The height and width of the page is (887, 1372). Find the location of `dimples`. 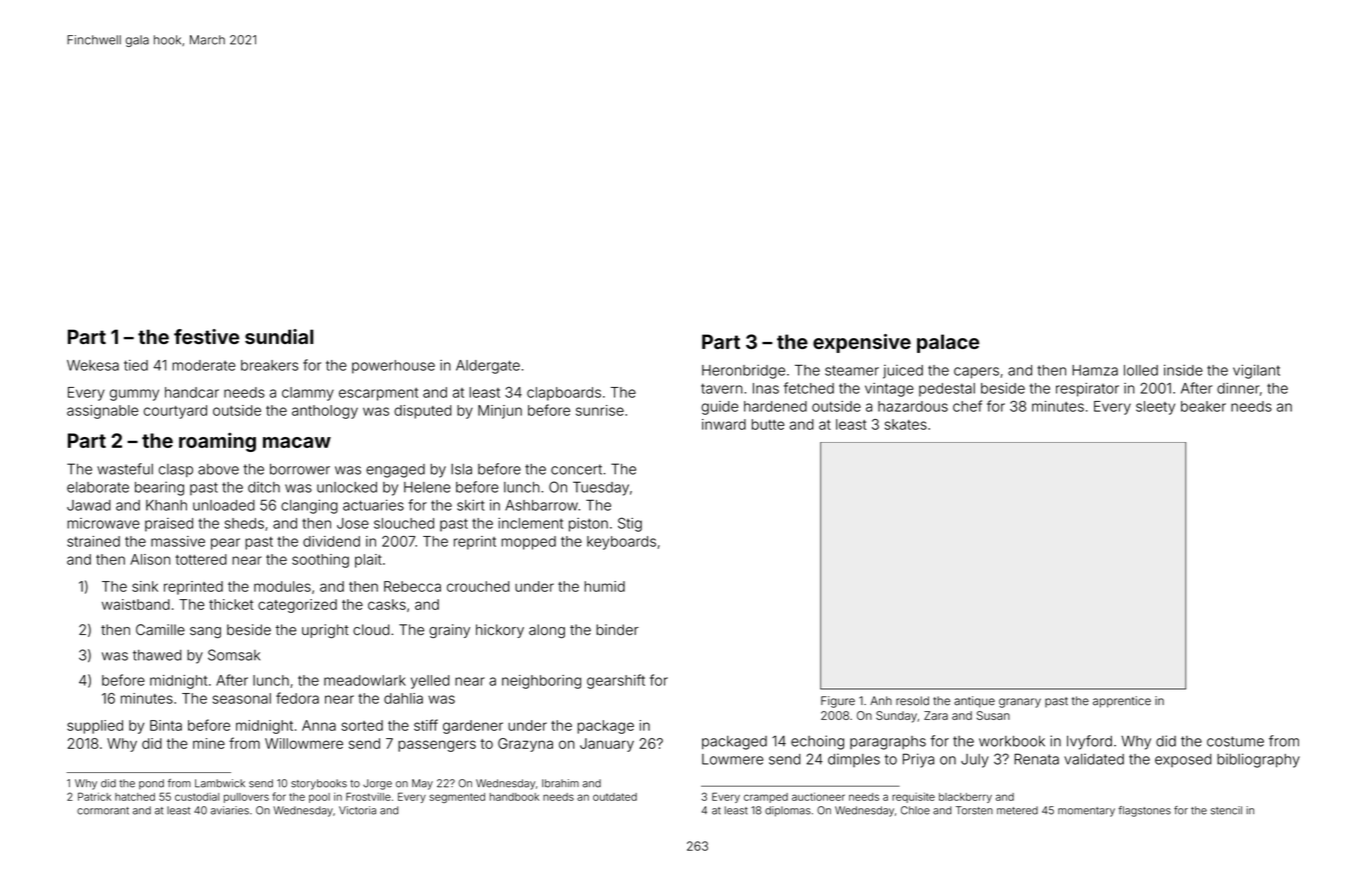

dimples is located at coordinates (854, 760).
